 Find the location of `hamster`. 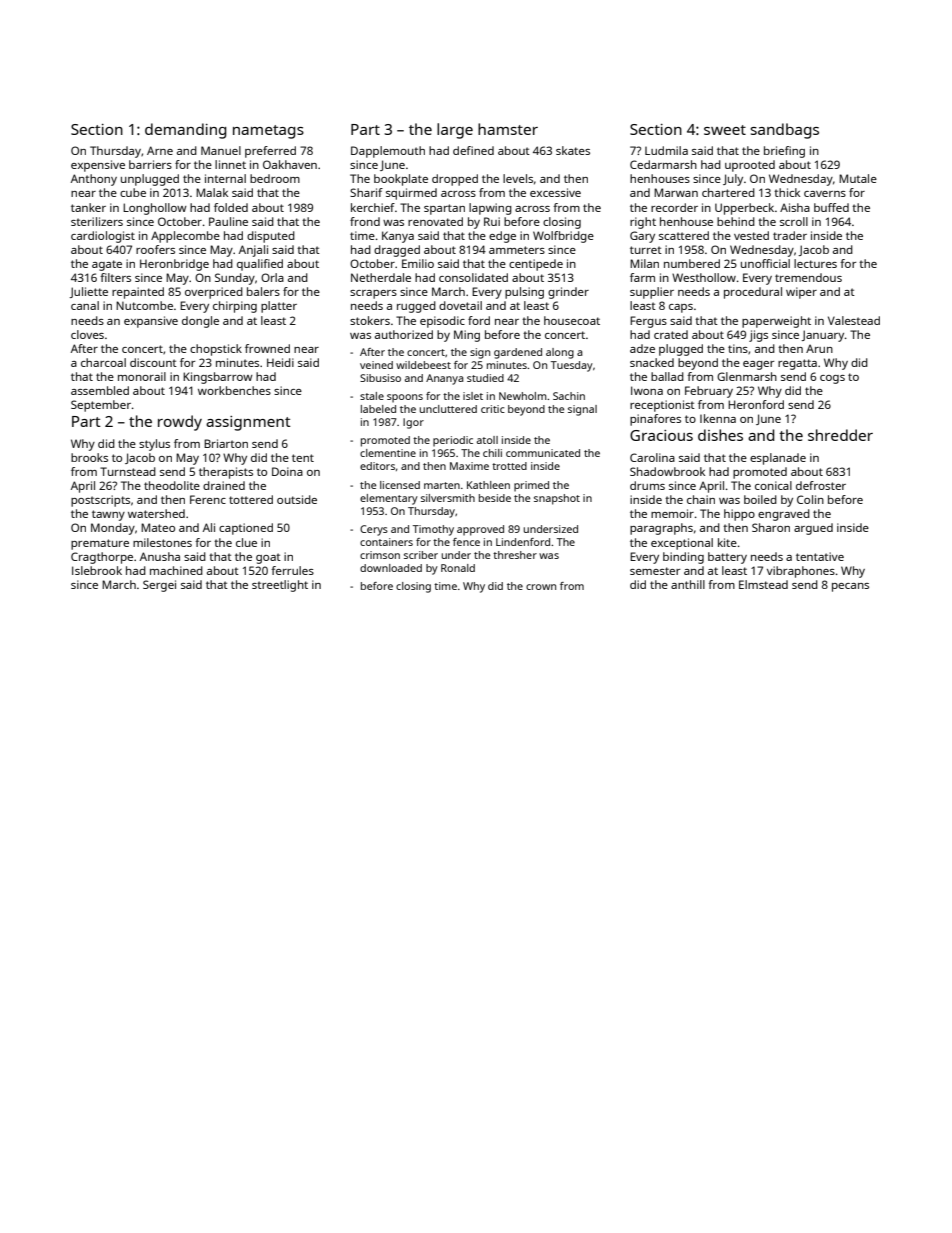

hamster is located at coordinates (508, 129).
